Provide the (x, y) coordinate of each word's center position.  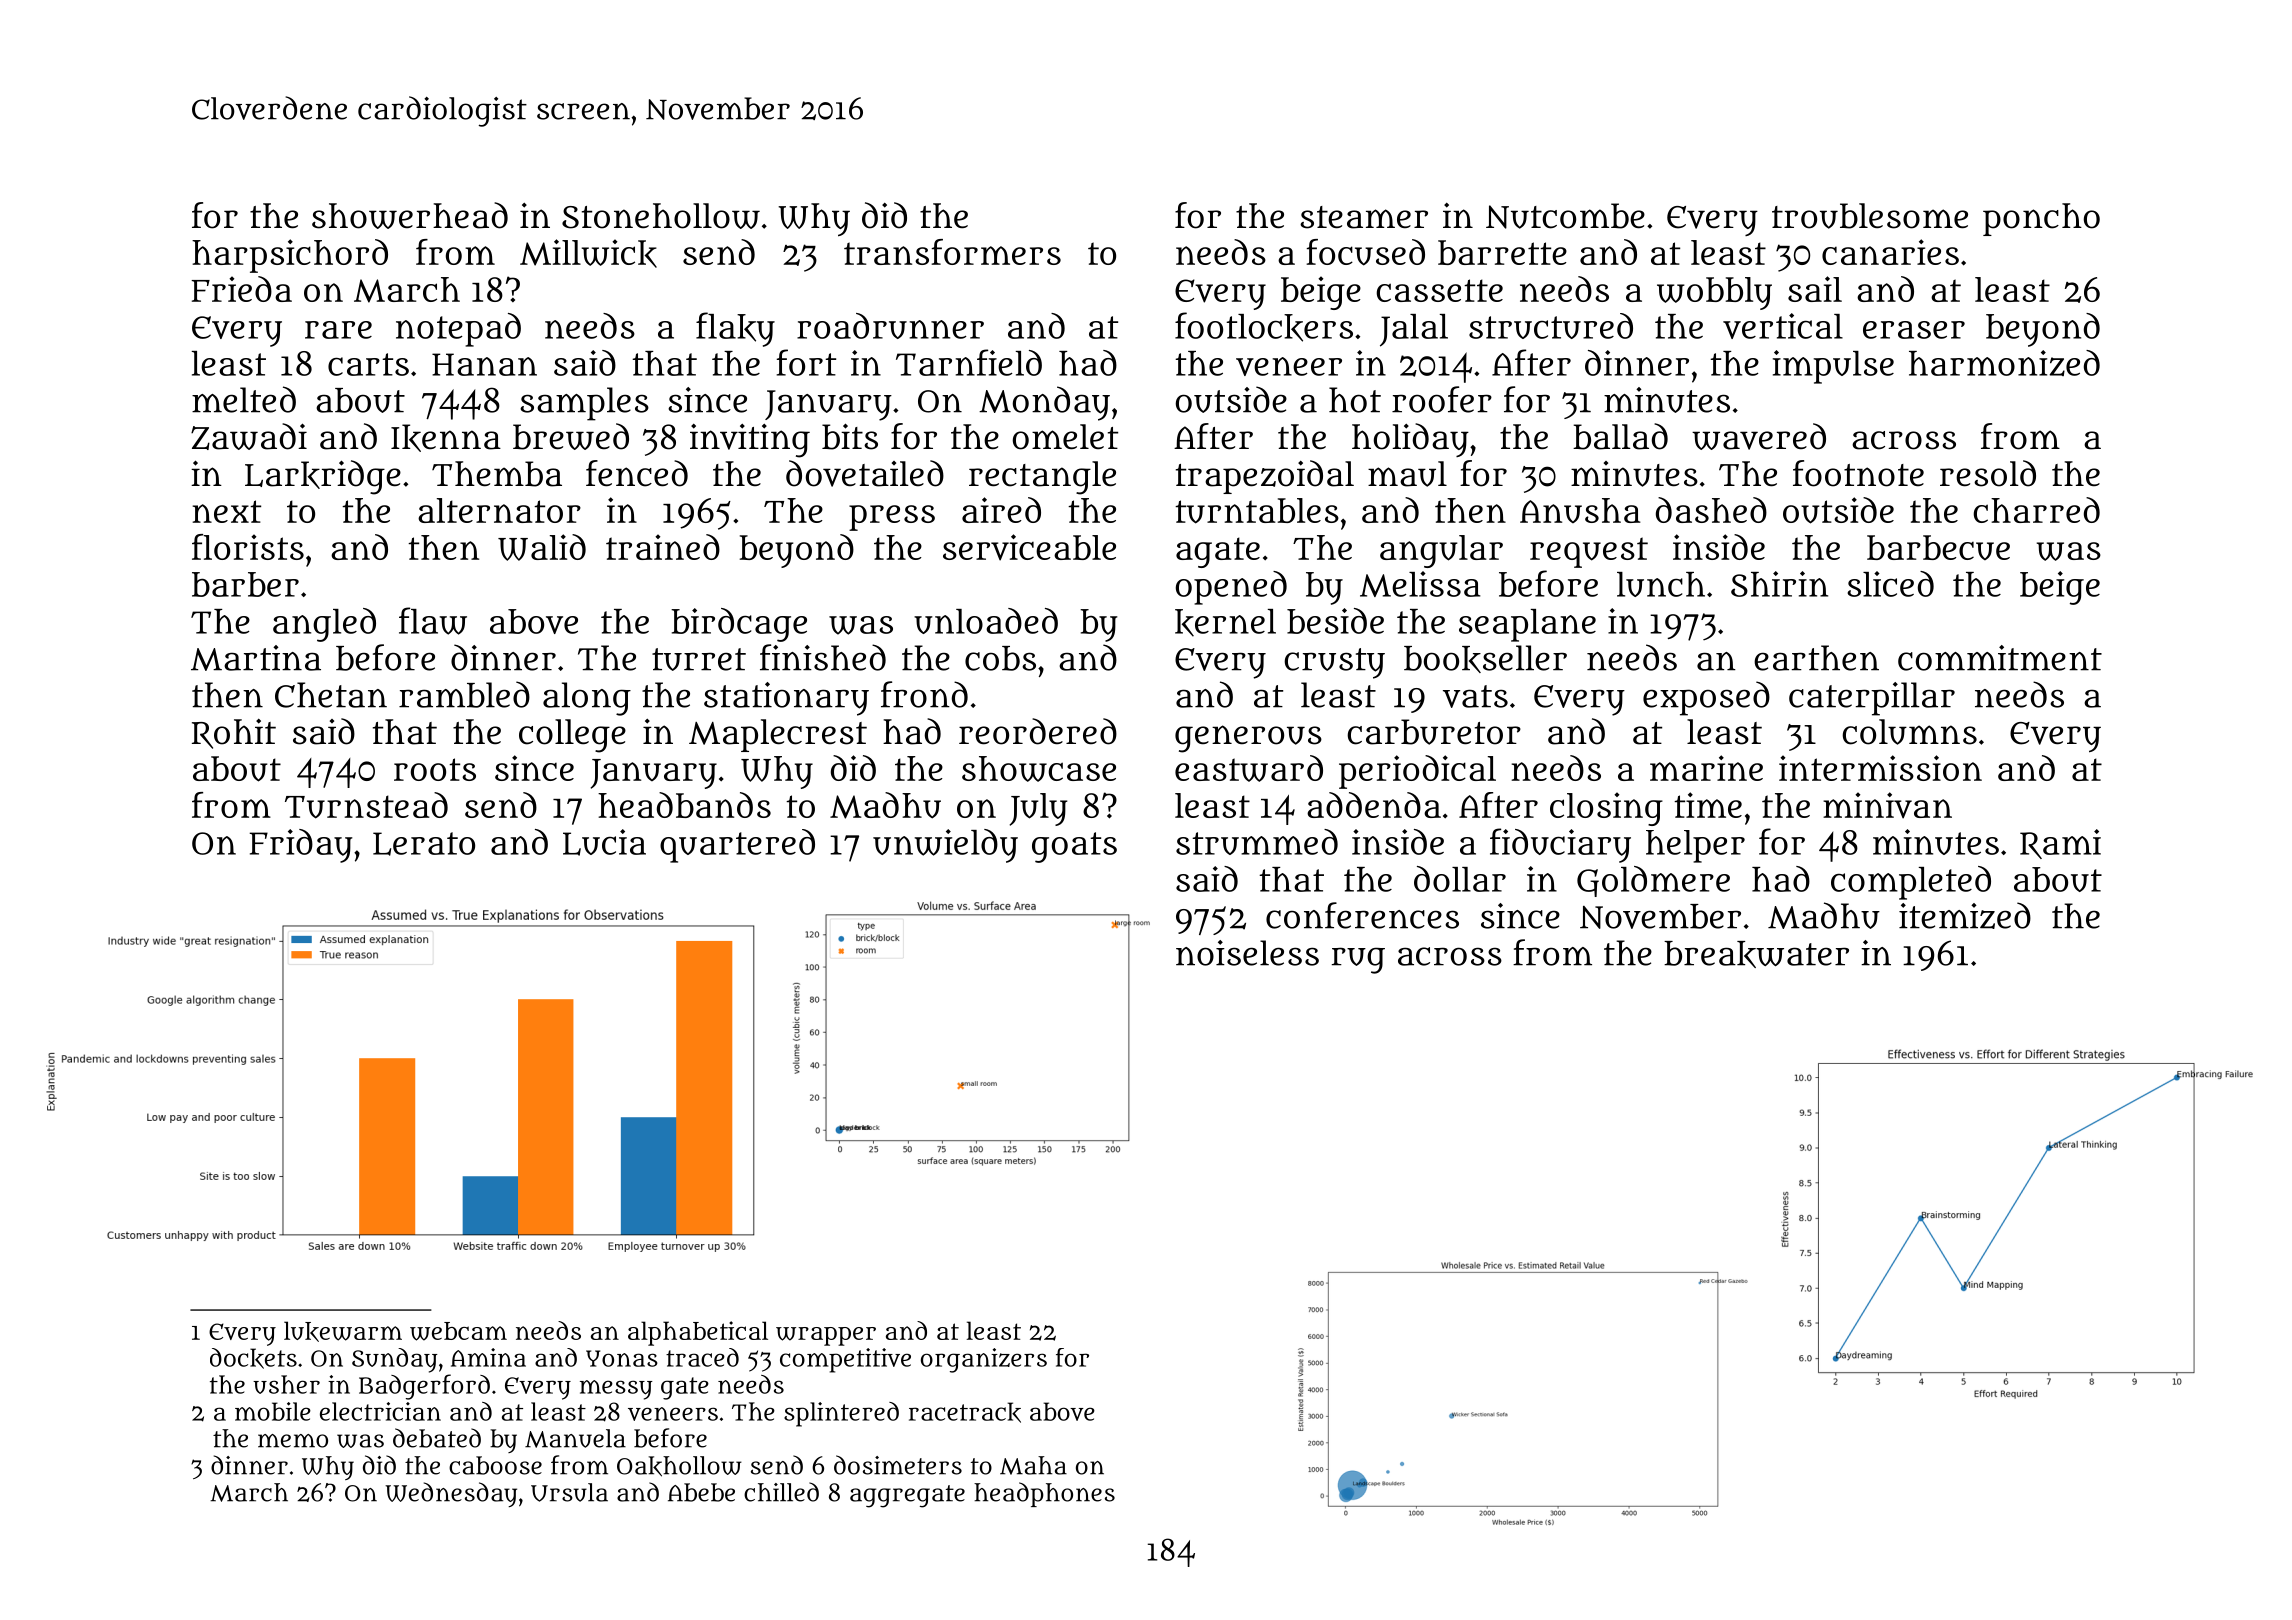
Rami (2060, 844)
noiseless (1247, 953)
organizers (984, 1360)
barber (245, 584)
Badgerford (424, 1387)
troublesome (1870, 216)
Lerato (424, 844)
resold (1988, 473)
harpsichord (290, 256)
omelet (1065, 437)
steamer (1364, 217)
